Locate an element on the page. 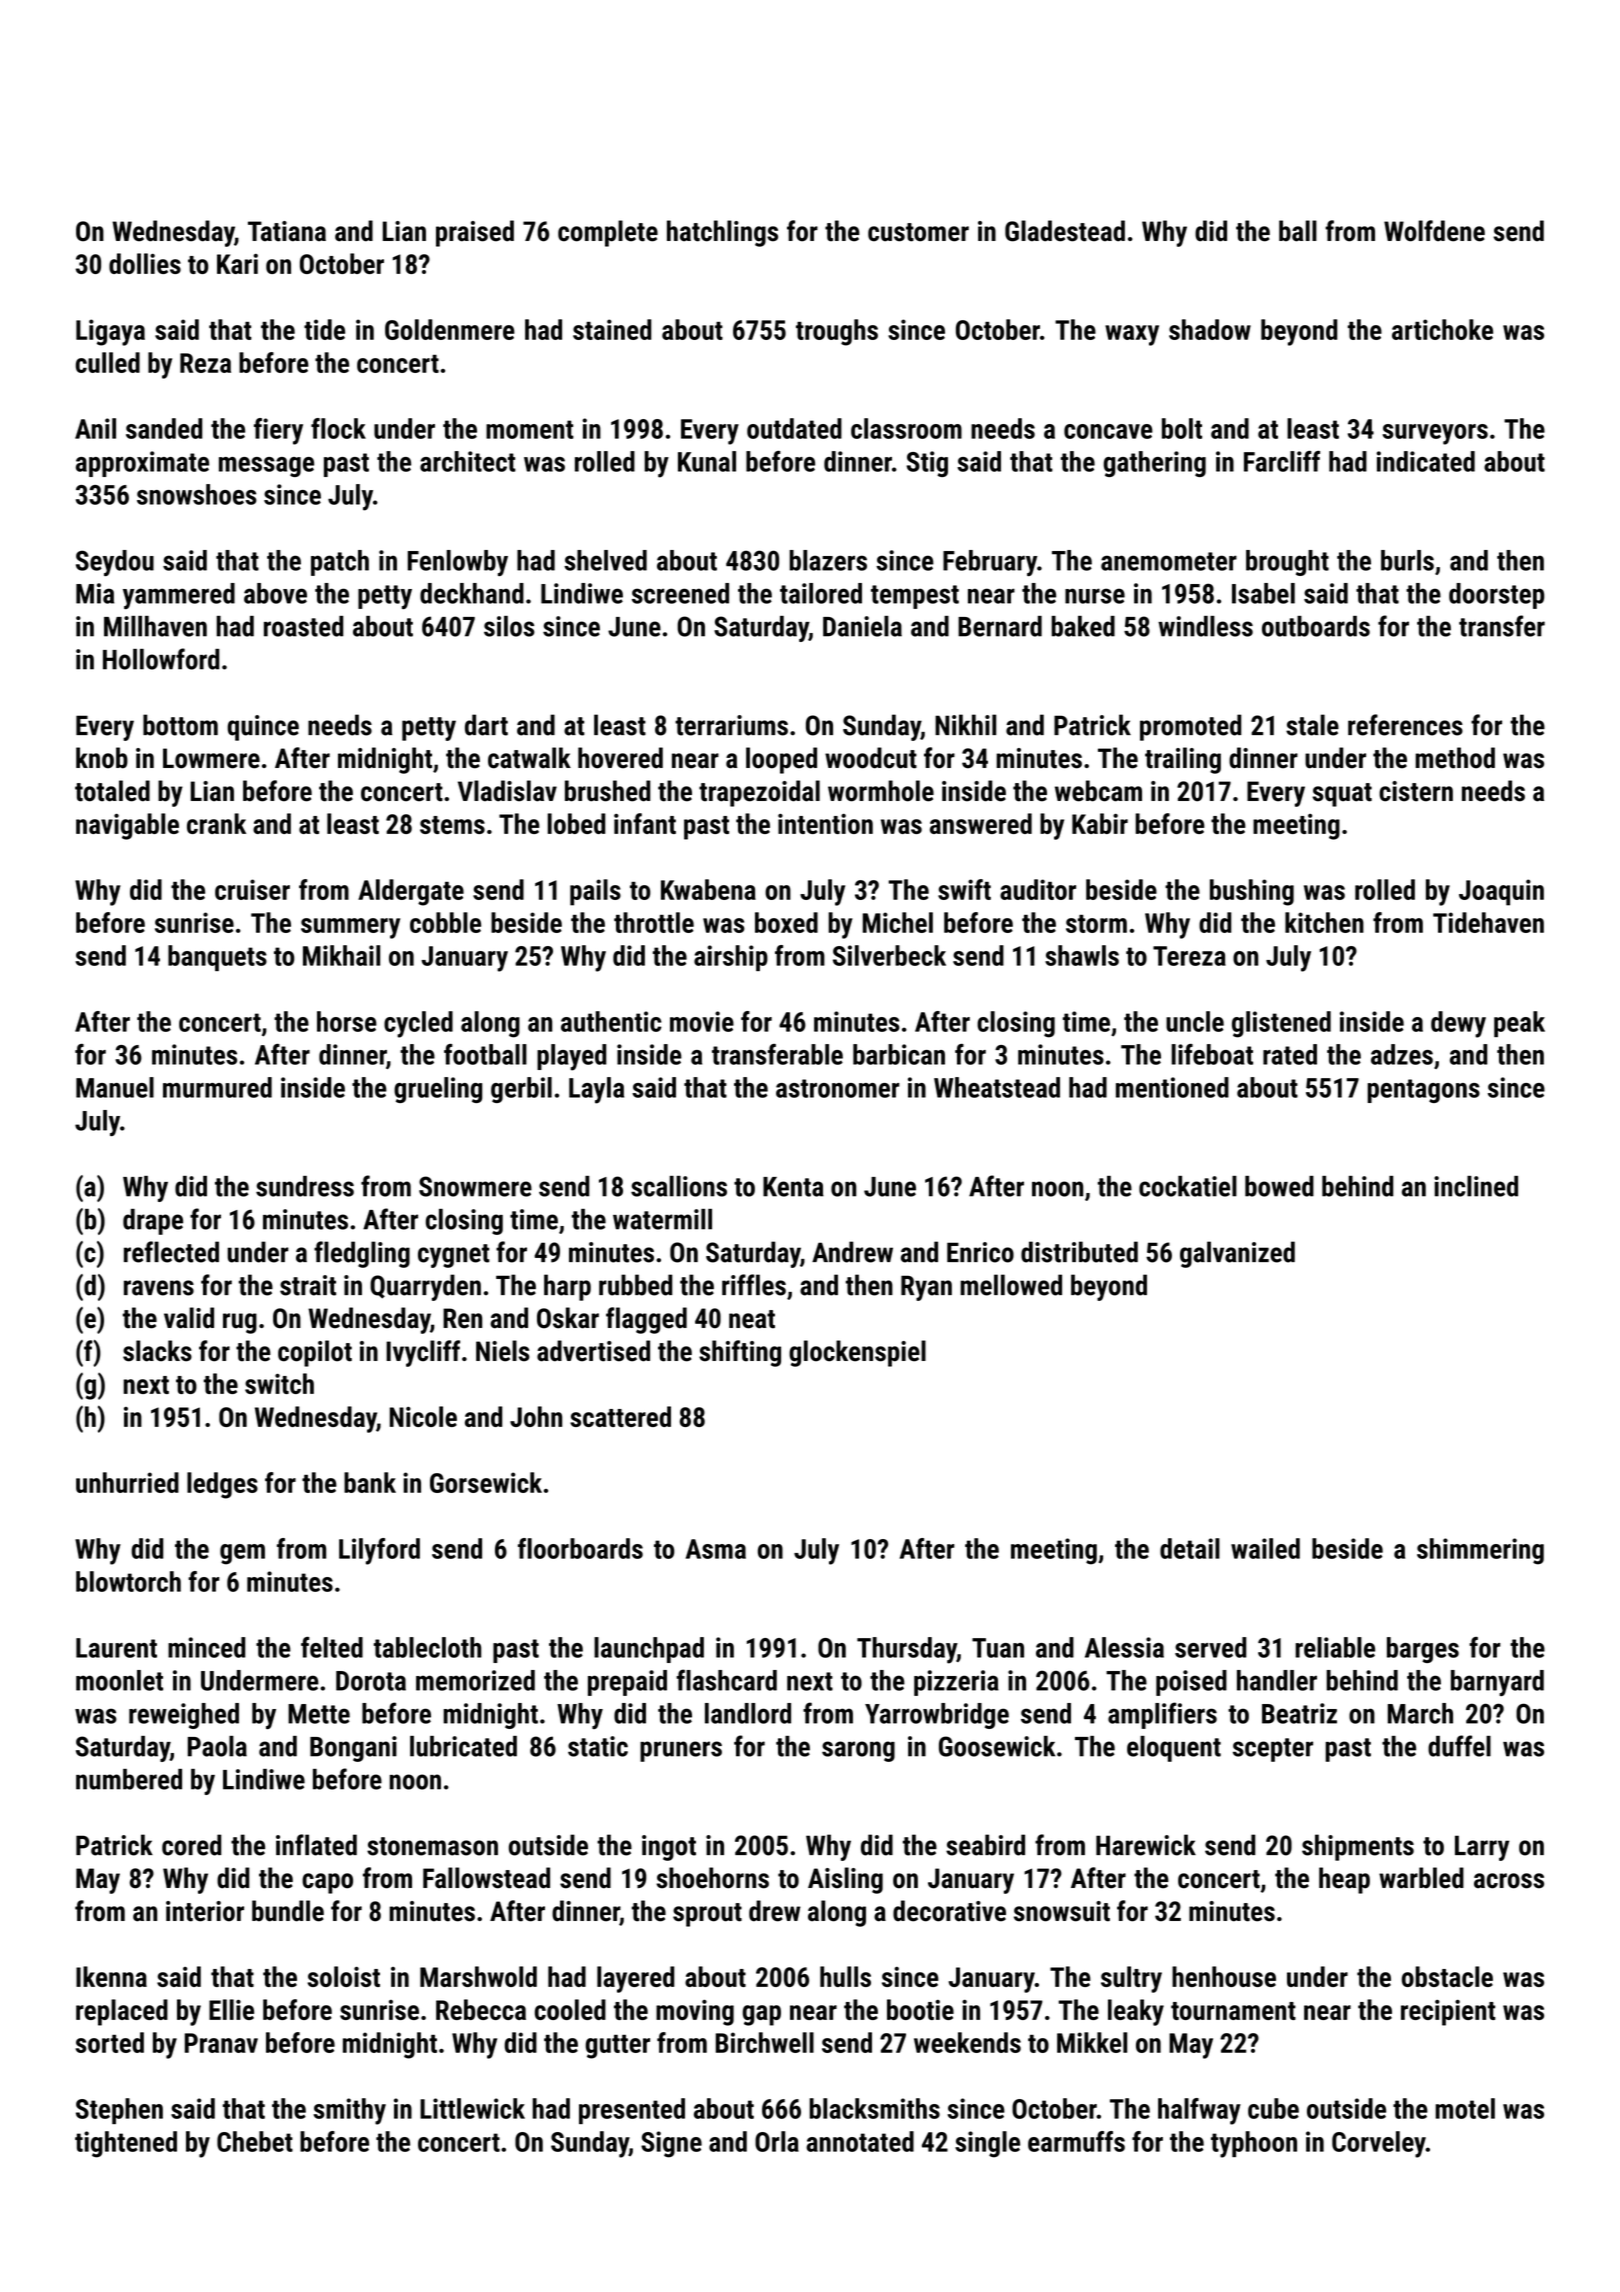 This page has width=1620, height=2292. Mikhail is located at coordinates (341, 955).
